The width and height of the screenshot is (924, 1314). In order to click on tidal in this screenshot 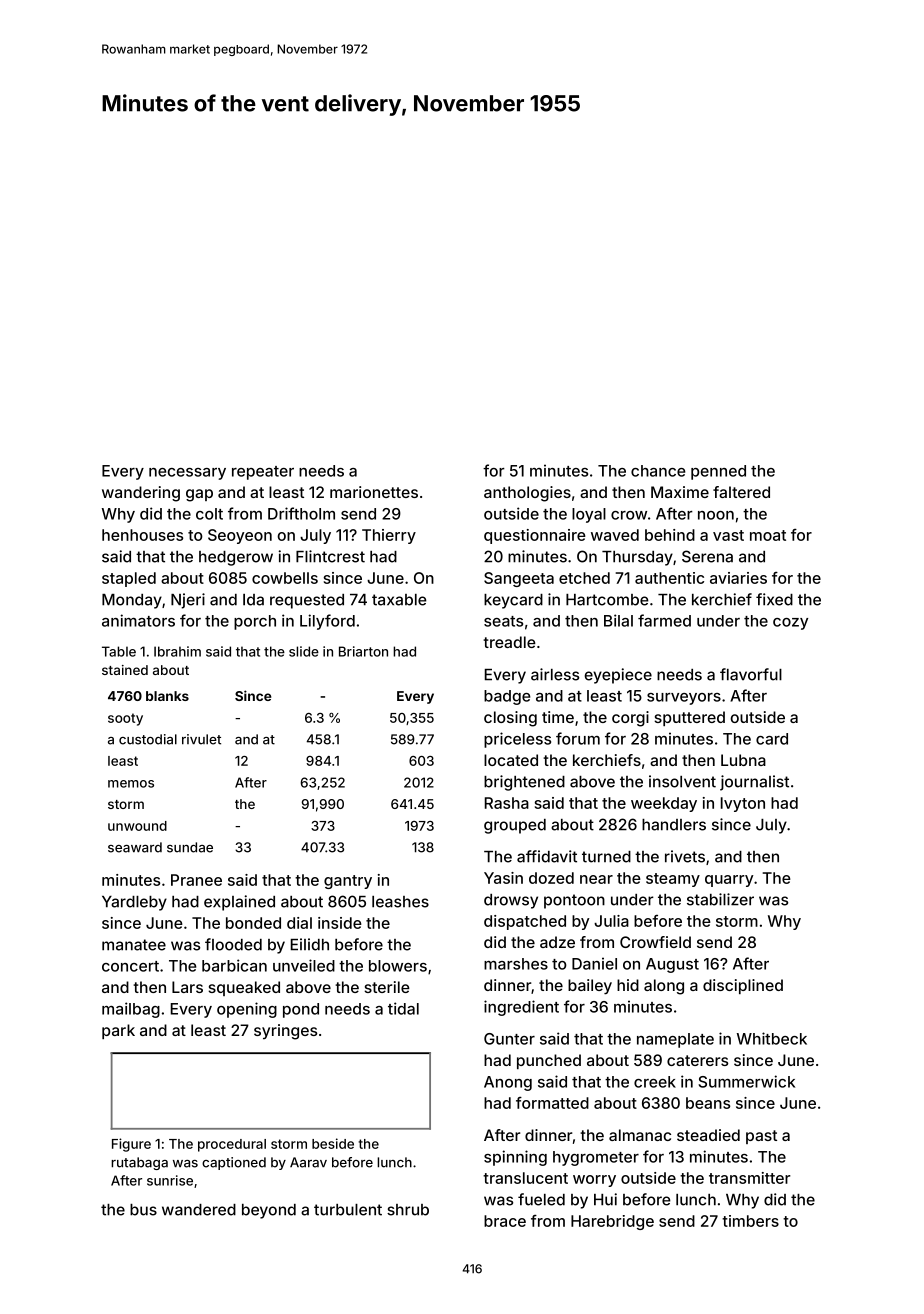, I will do `click(403, 1008)`.
